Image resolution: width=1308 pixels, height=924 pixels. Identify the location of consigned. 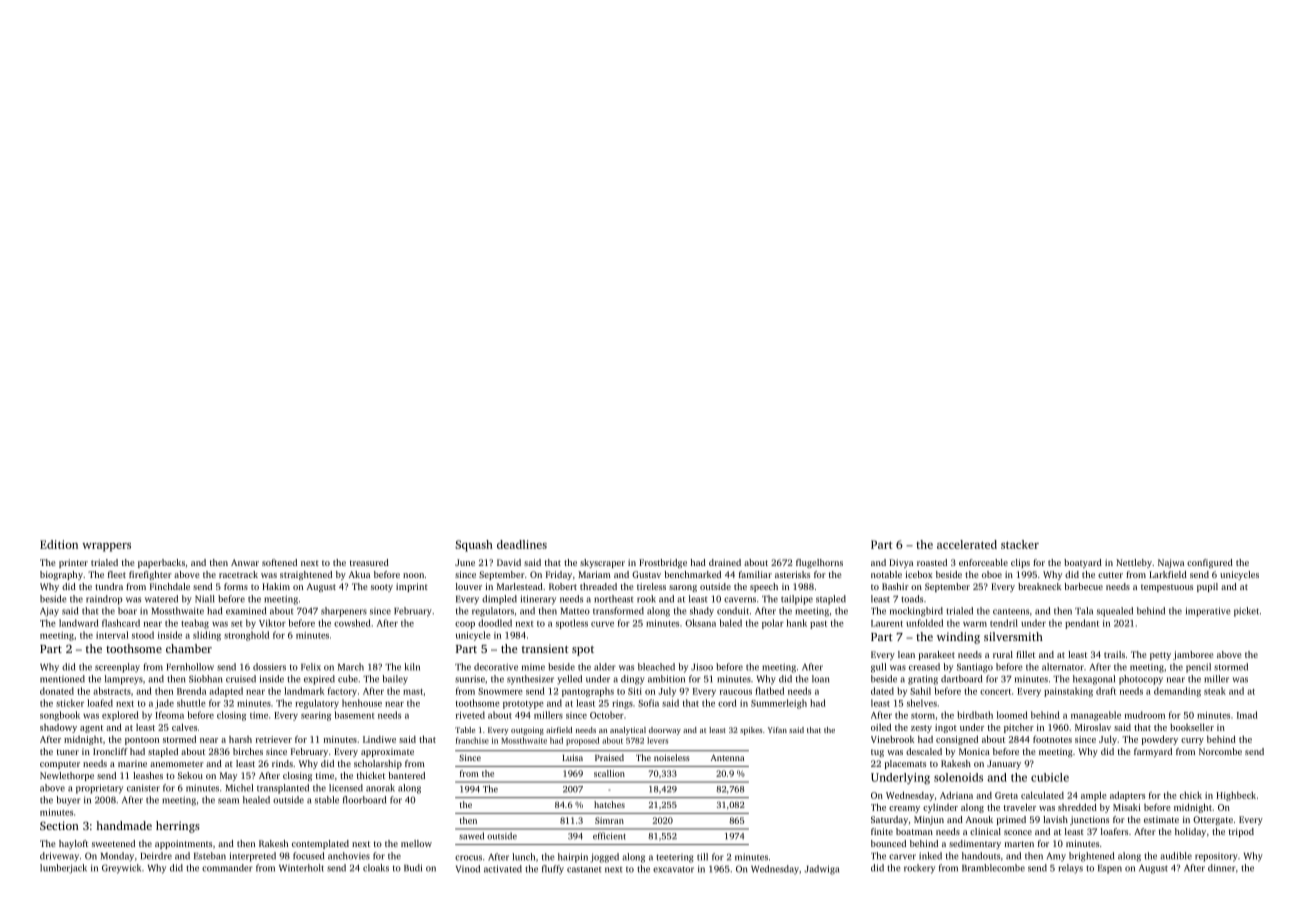
(957, 740).
